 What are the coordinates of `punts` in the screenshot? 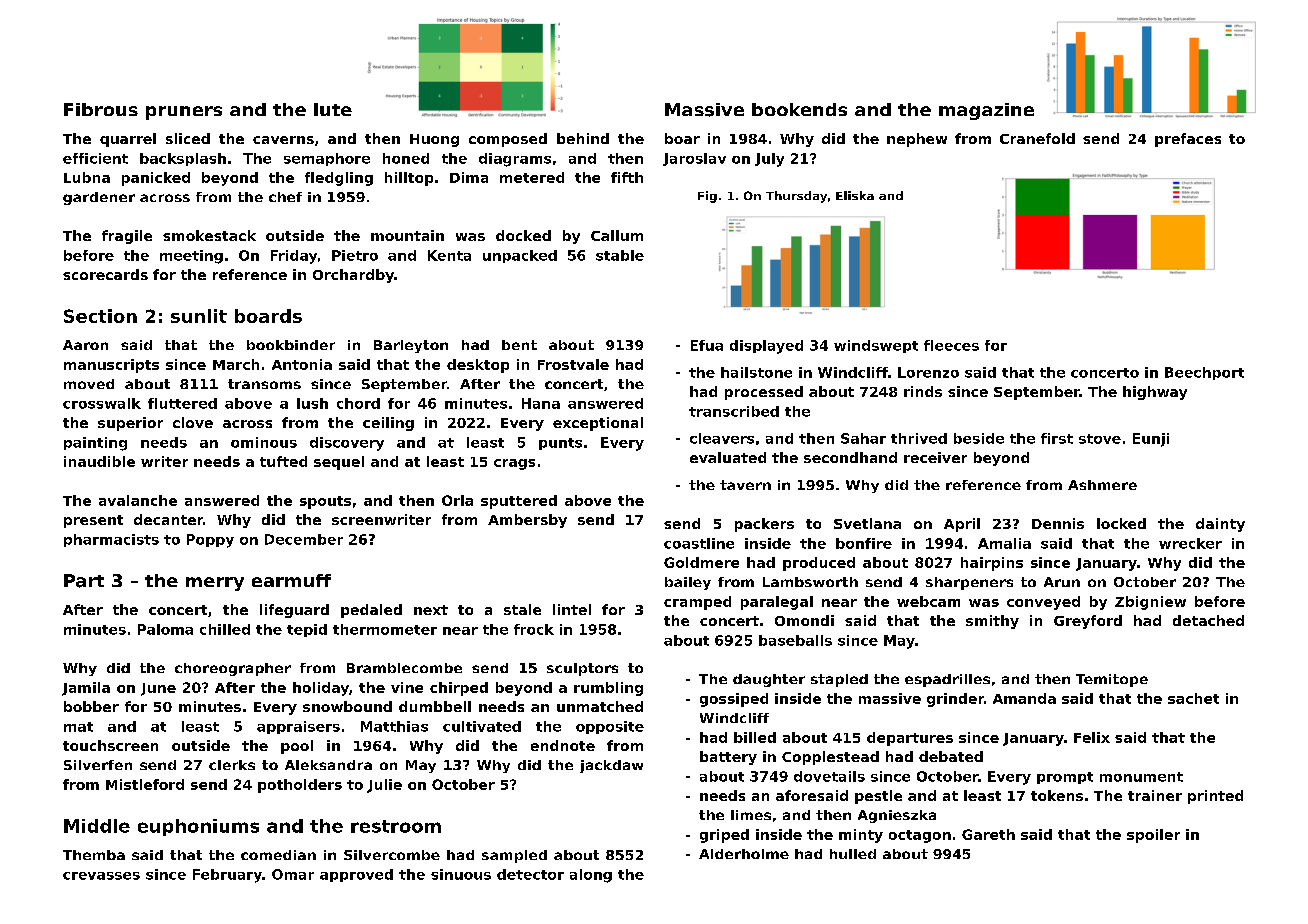 It's located at (560, 444).
